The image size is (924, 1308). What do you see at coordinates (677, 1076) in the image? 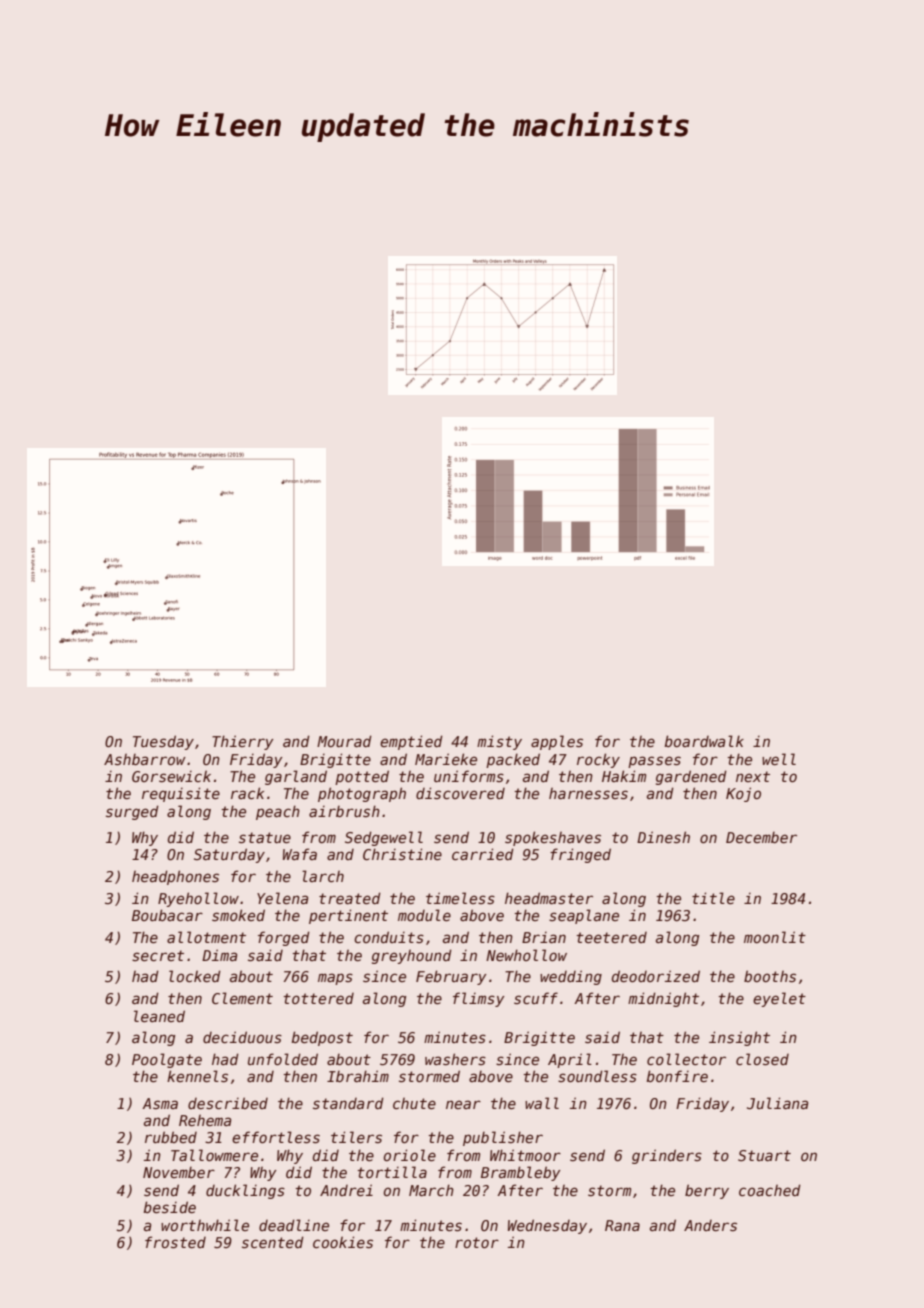
I see `bonfire` at bounding box center [677, 1076].
